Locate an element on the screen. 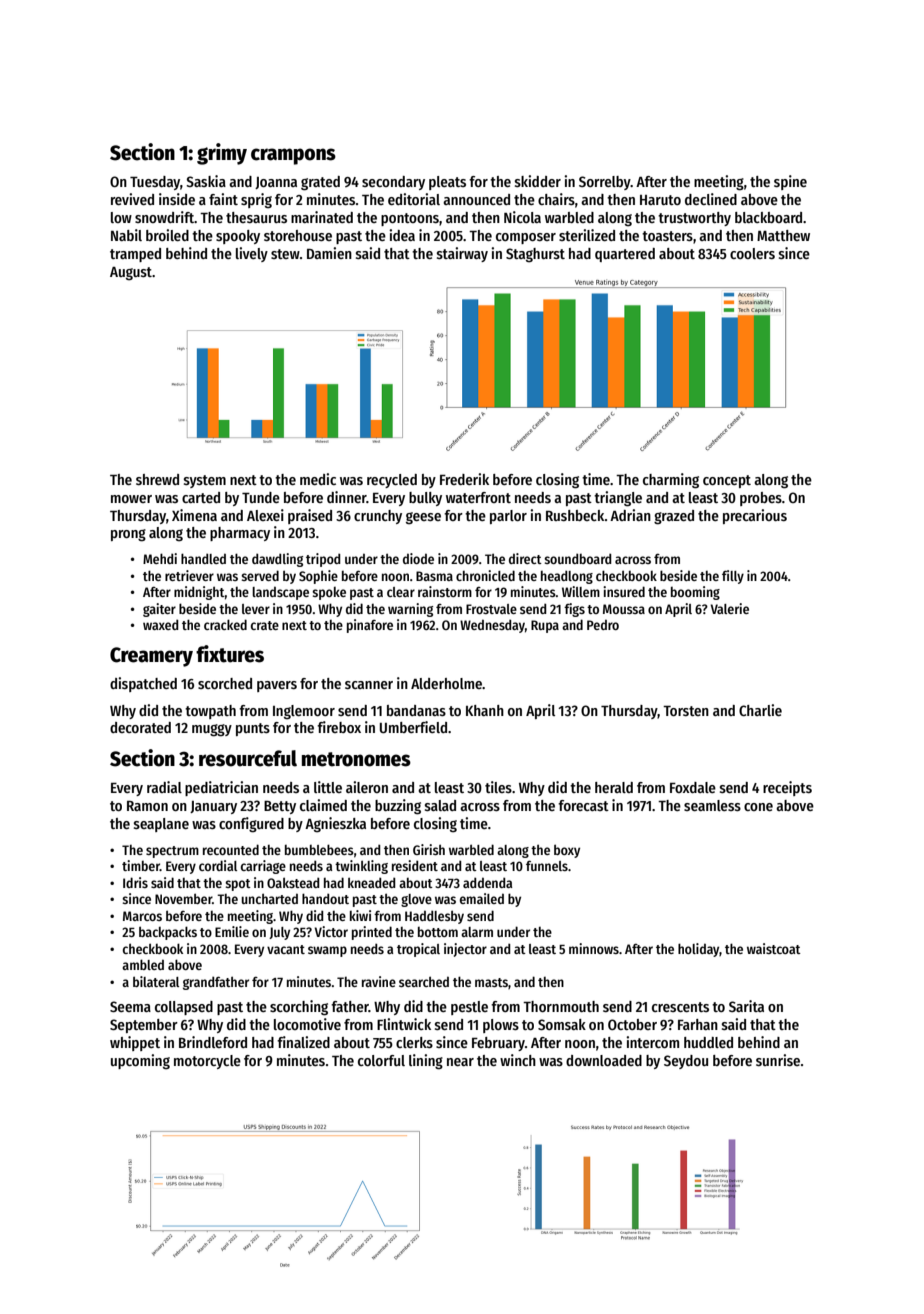 This screenshot has width=924, height=1314. whippet is located at coordinates (135, 1043).
